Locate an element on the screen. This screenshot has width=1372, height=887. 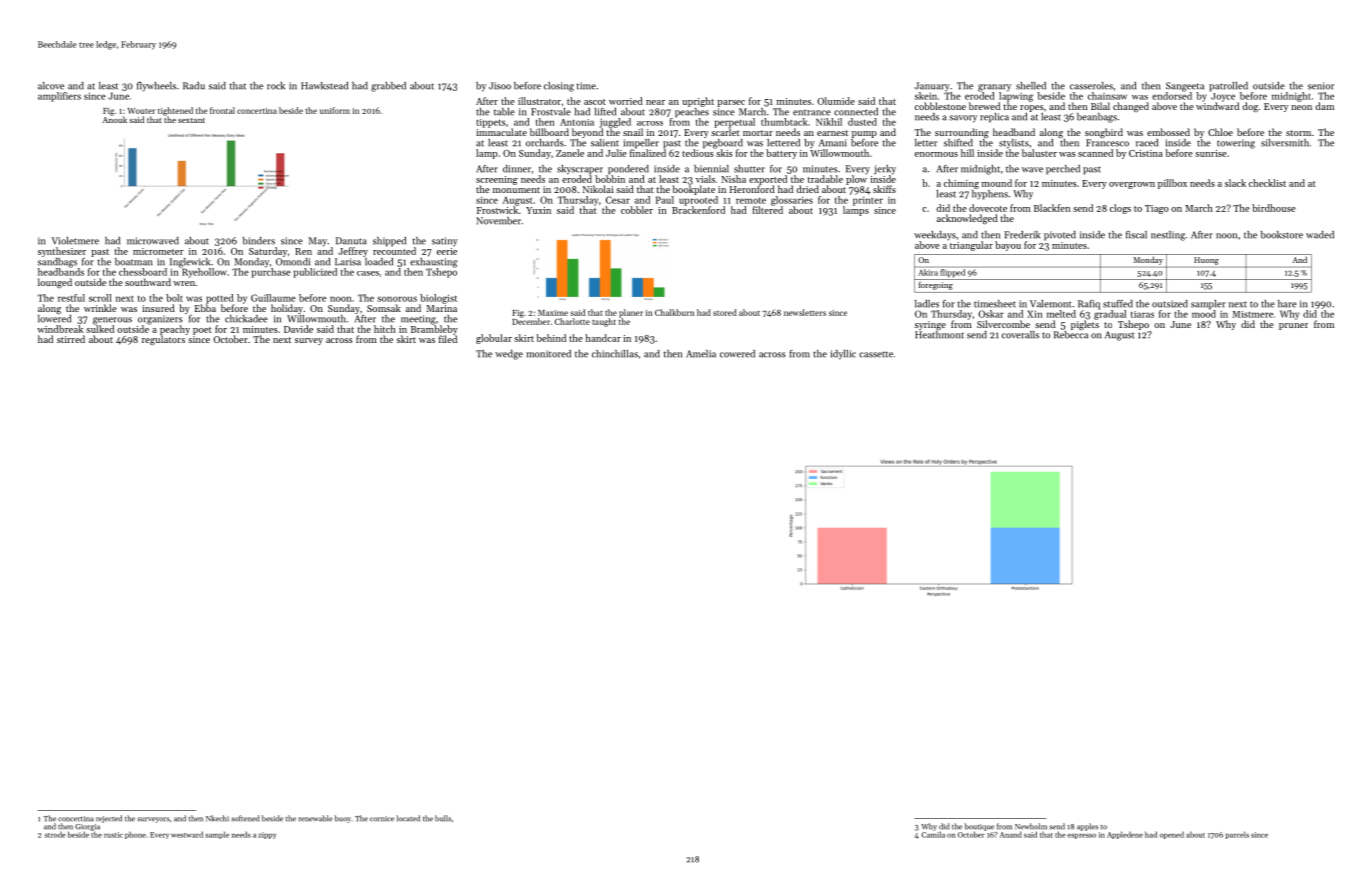
strode is located at coordinates (55, 834).
